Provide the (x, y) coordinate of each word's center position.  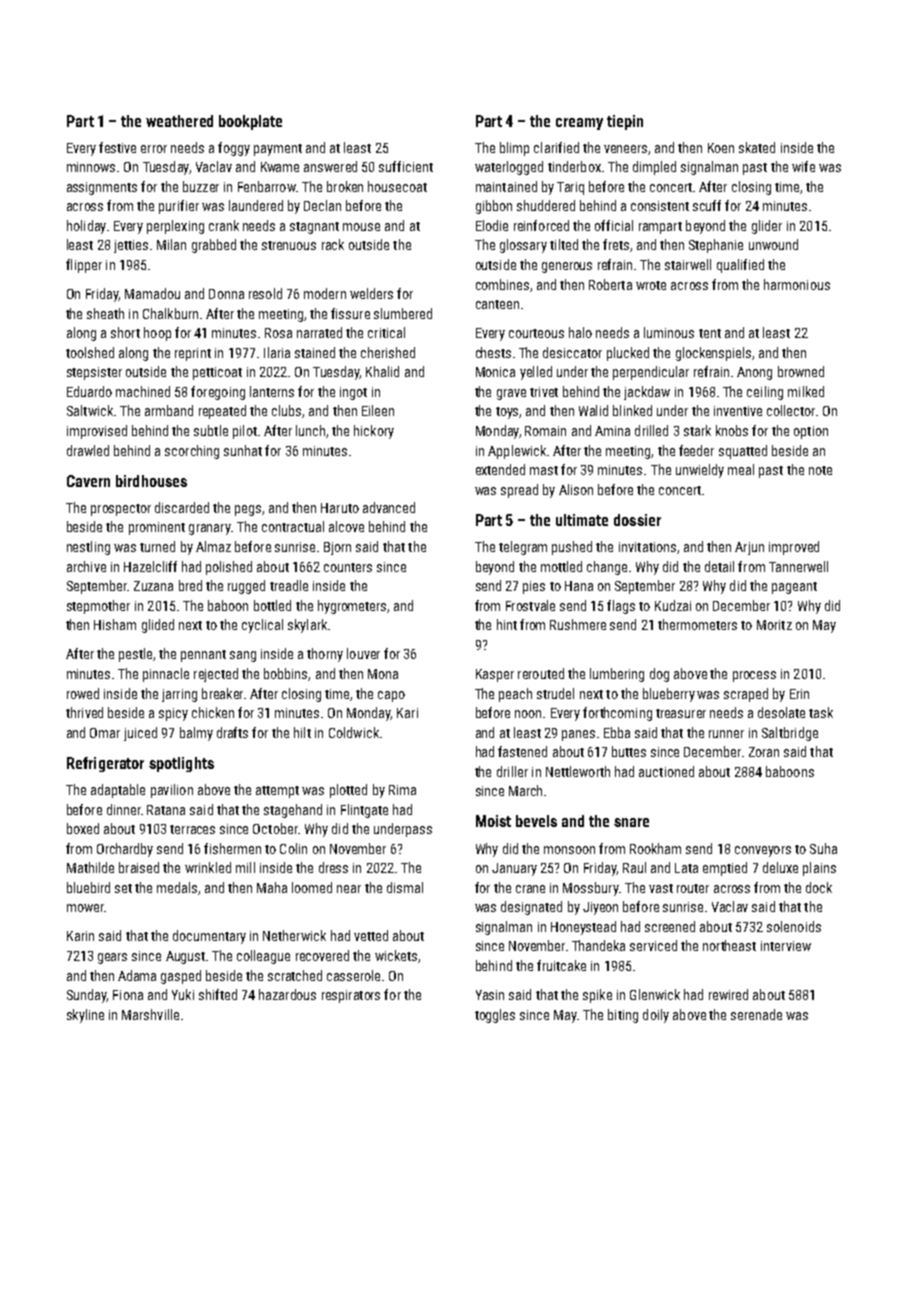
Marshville (150, 1014)
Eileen (378, 410)
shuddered (546, 205)
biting (623, 1016)
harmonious (797, 284)
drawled (88, 450)
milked (806, 391)
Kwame (280, 167)
